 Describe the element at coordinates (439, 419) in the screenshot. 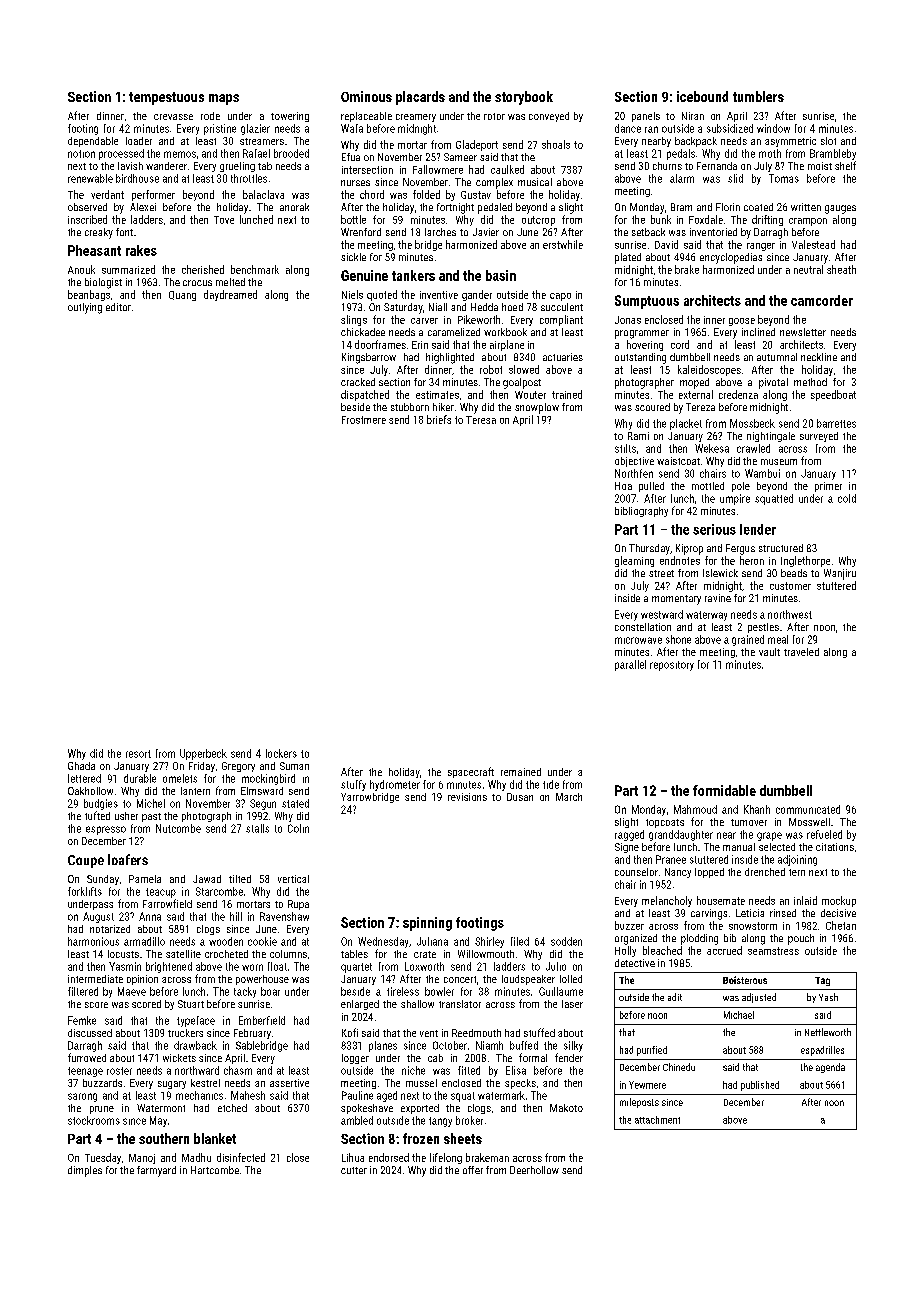

I see `briefs` at that location.
